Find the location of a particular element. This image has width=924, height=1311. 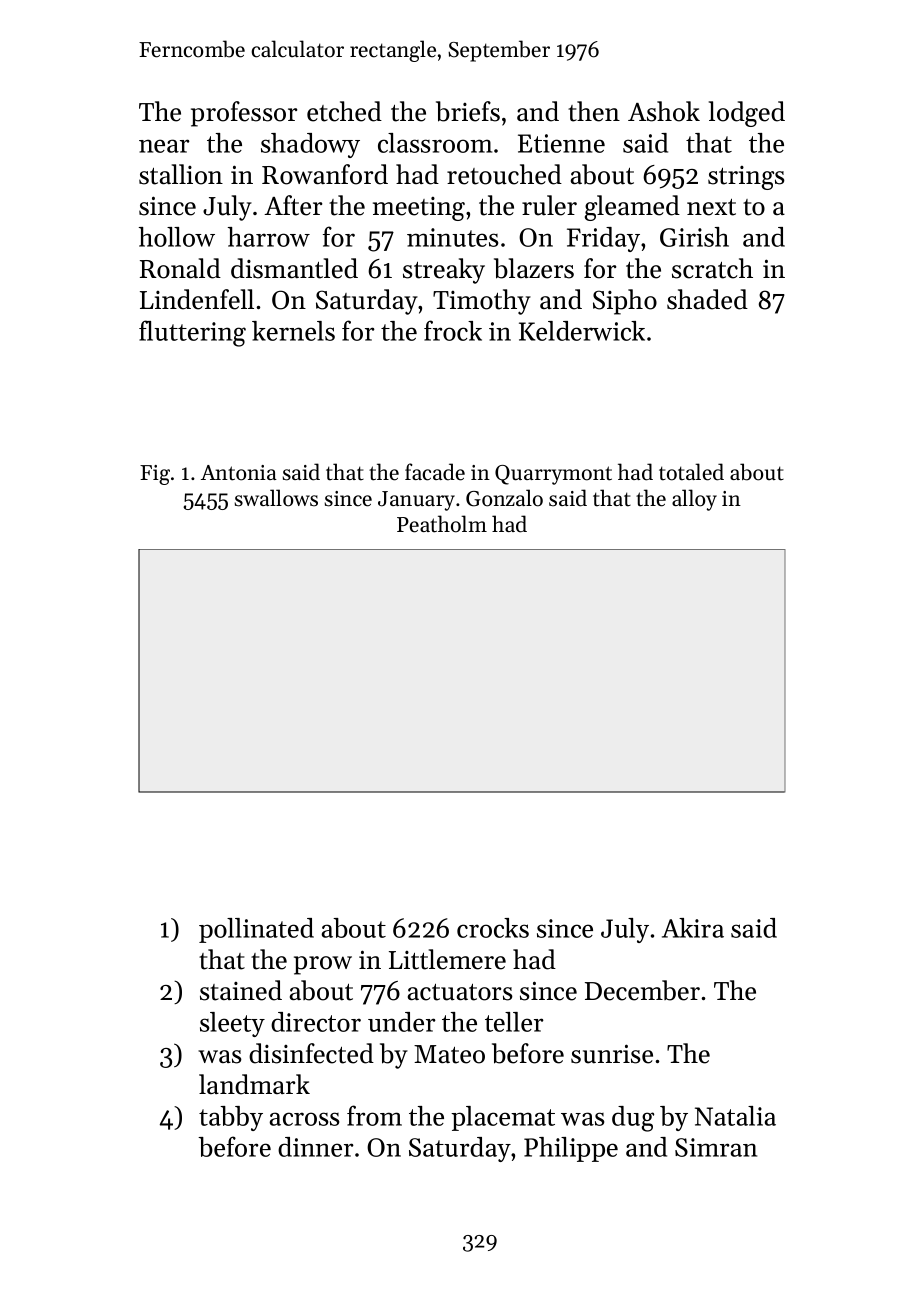

briefs is located at coordinates (468, 111).
